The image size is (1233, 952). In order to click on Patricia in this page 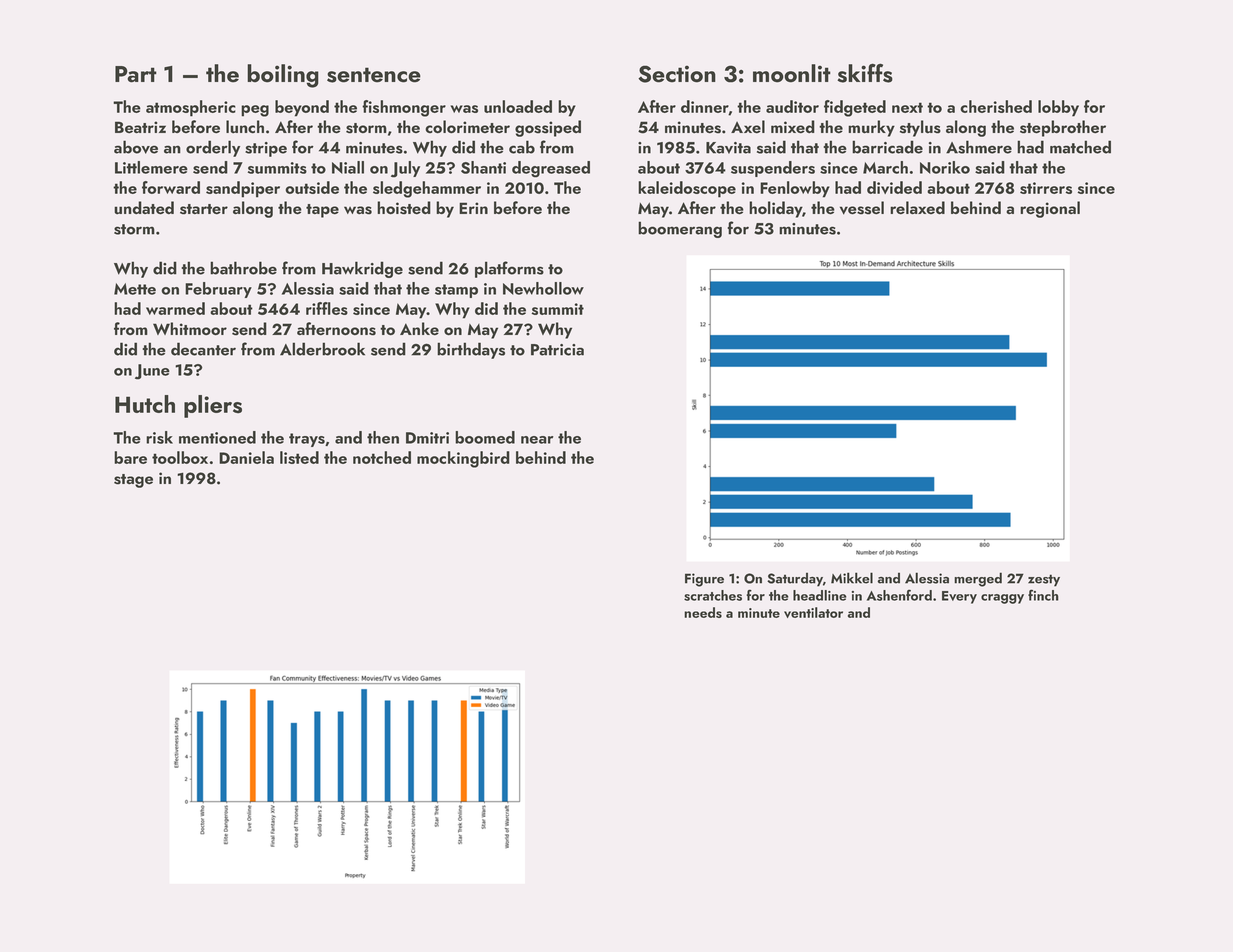, I will do `click(557, 350)`.
